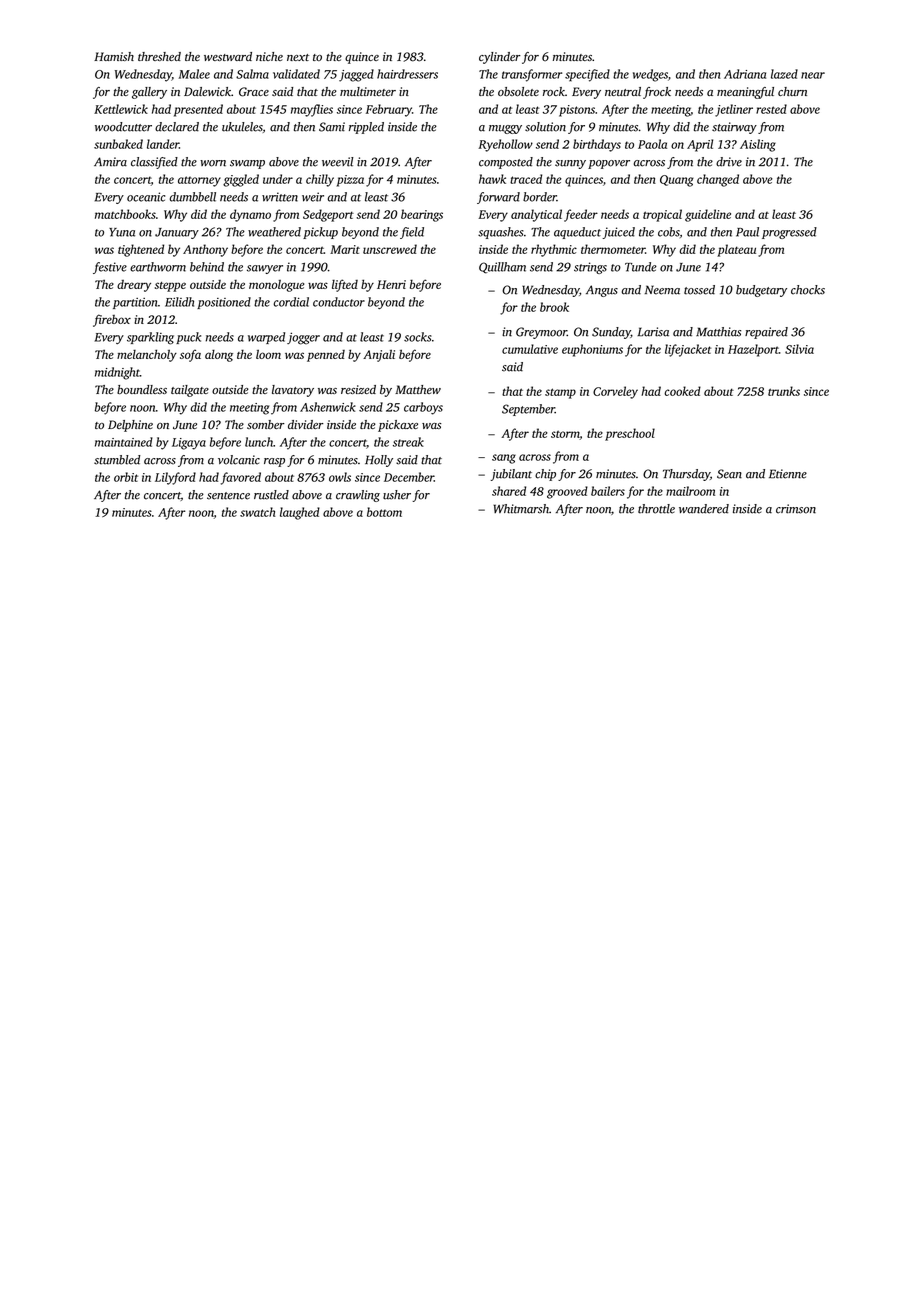 This screenshot has width=924, height=1308. I want to click on puck, so click(188, 338).
